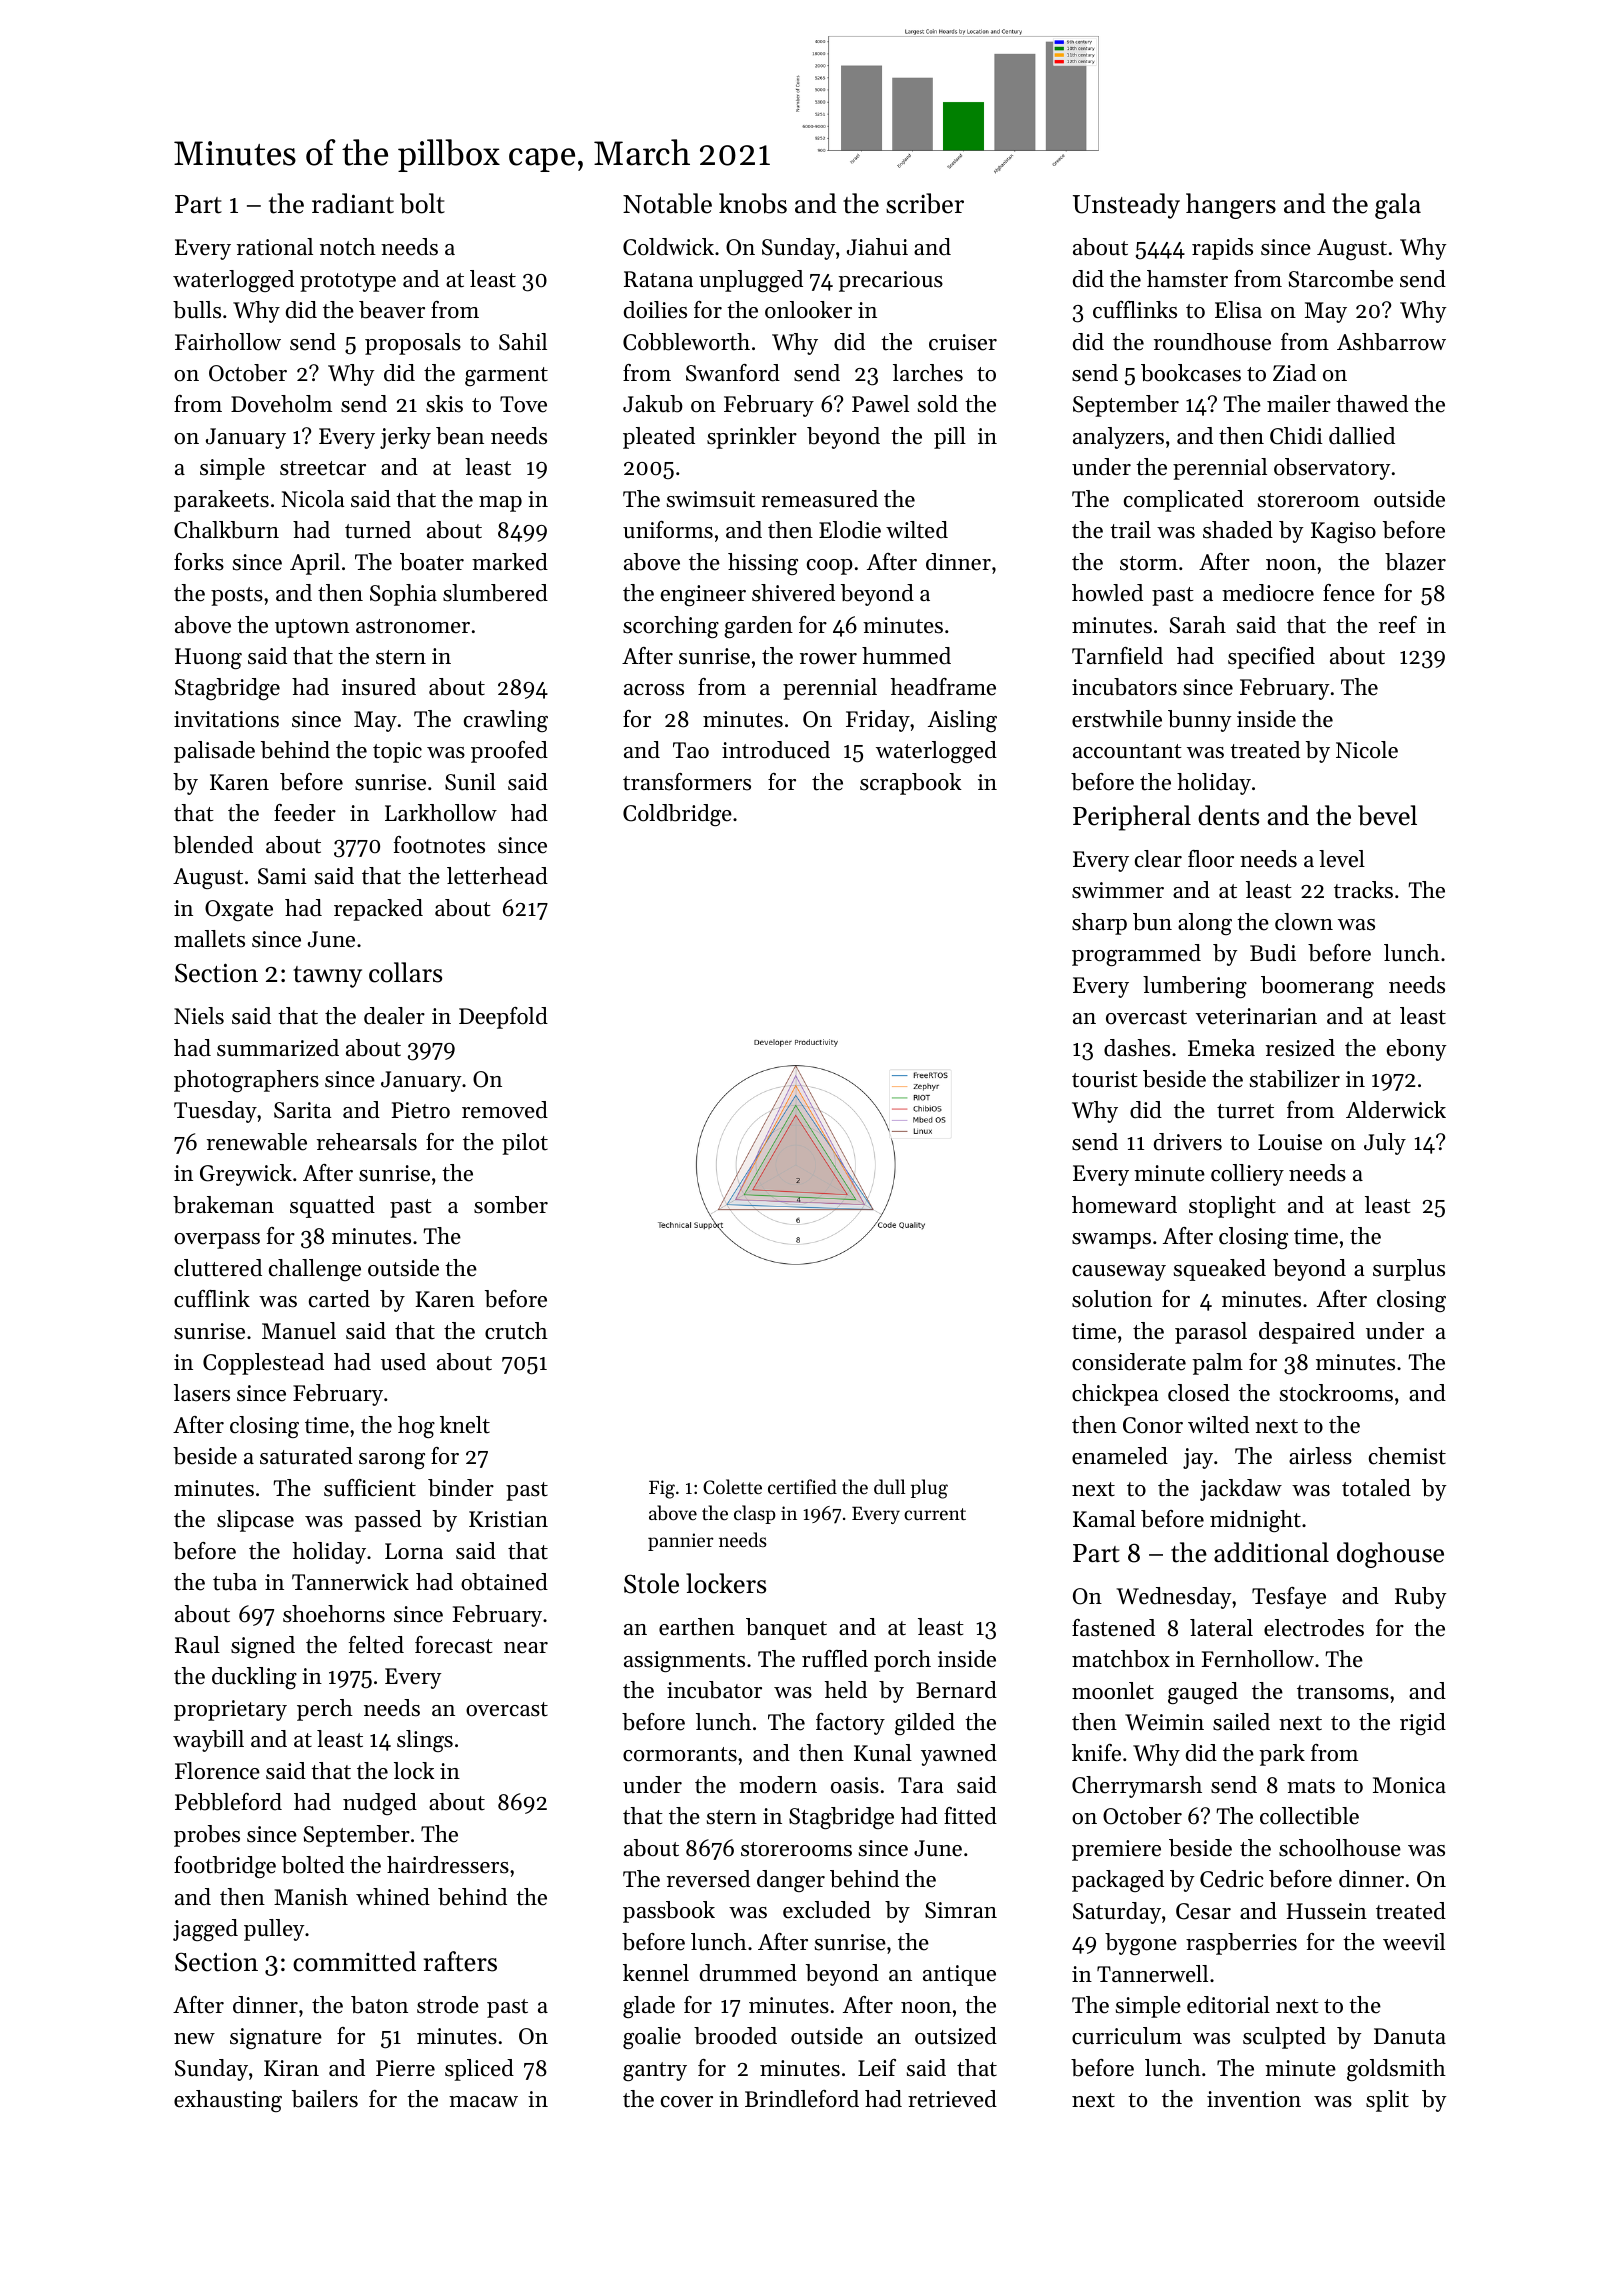 Image resolution: width=1620 pixels, height=2292 pixels. I want to click on Manish, so click(311, 1897).
